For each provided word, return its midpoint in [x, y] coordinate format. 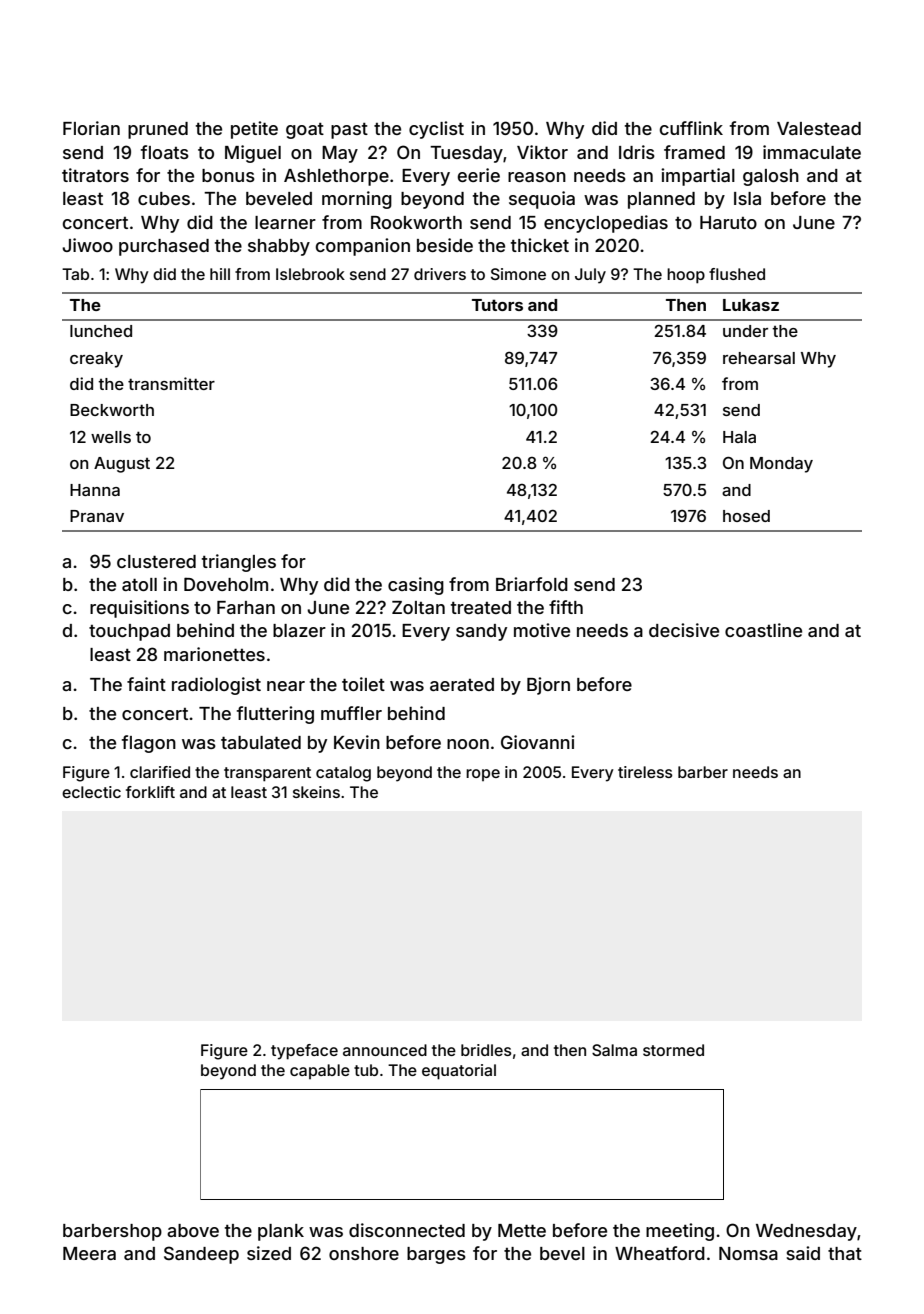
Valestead [819, 128]
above [193, 1230]
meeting [680, 1232]
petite [254, 130]
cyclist [436, 130]
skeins [316, 792]
